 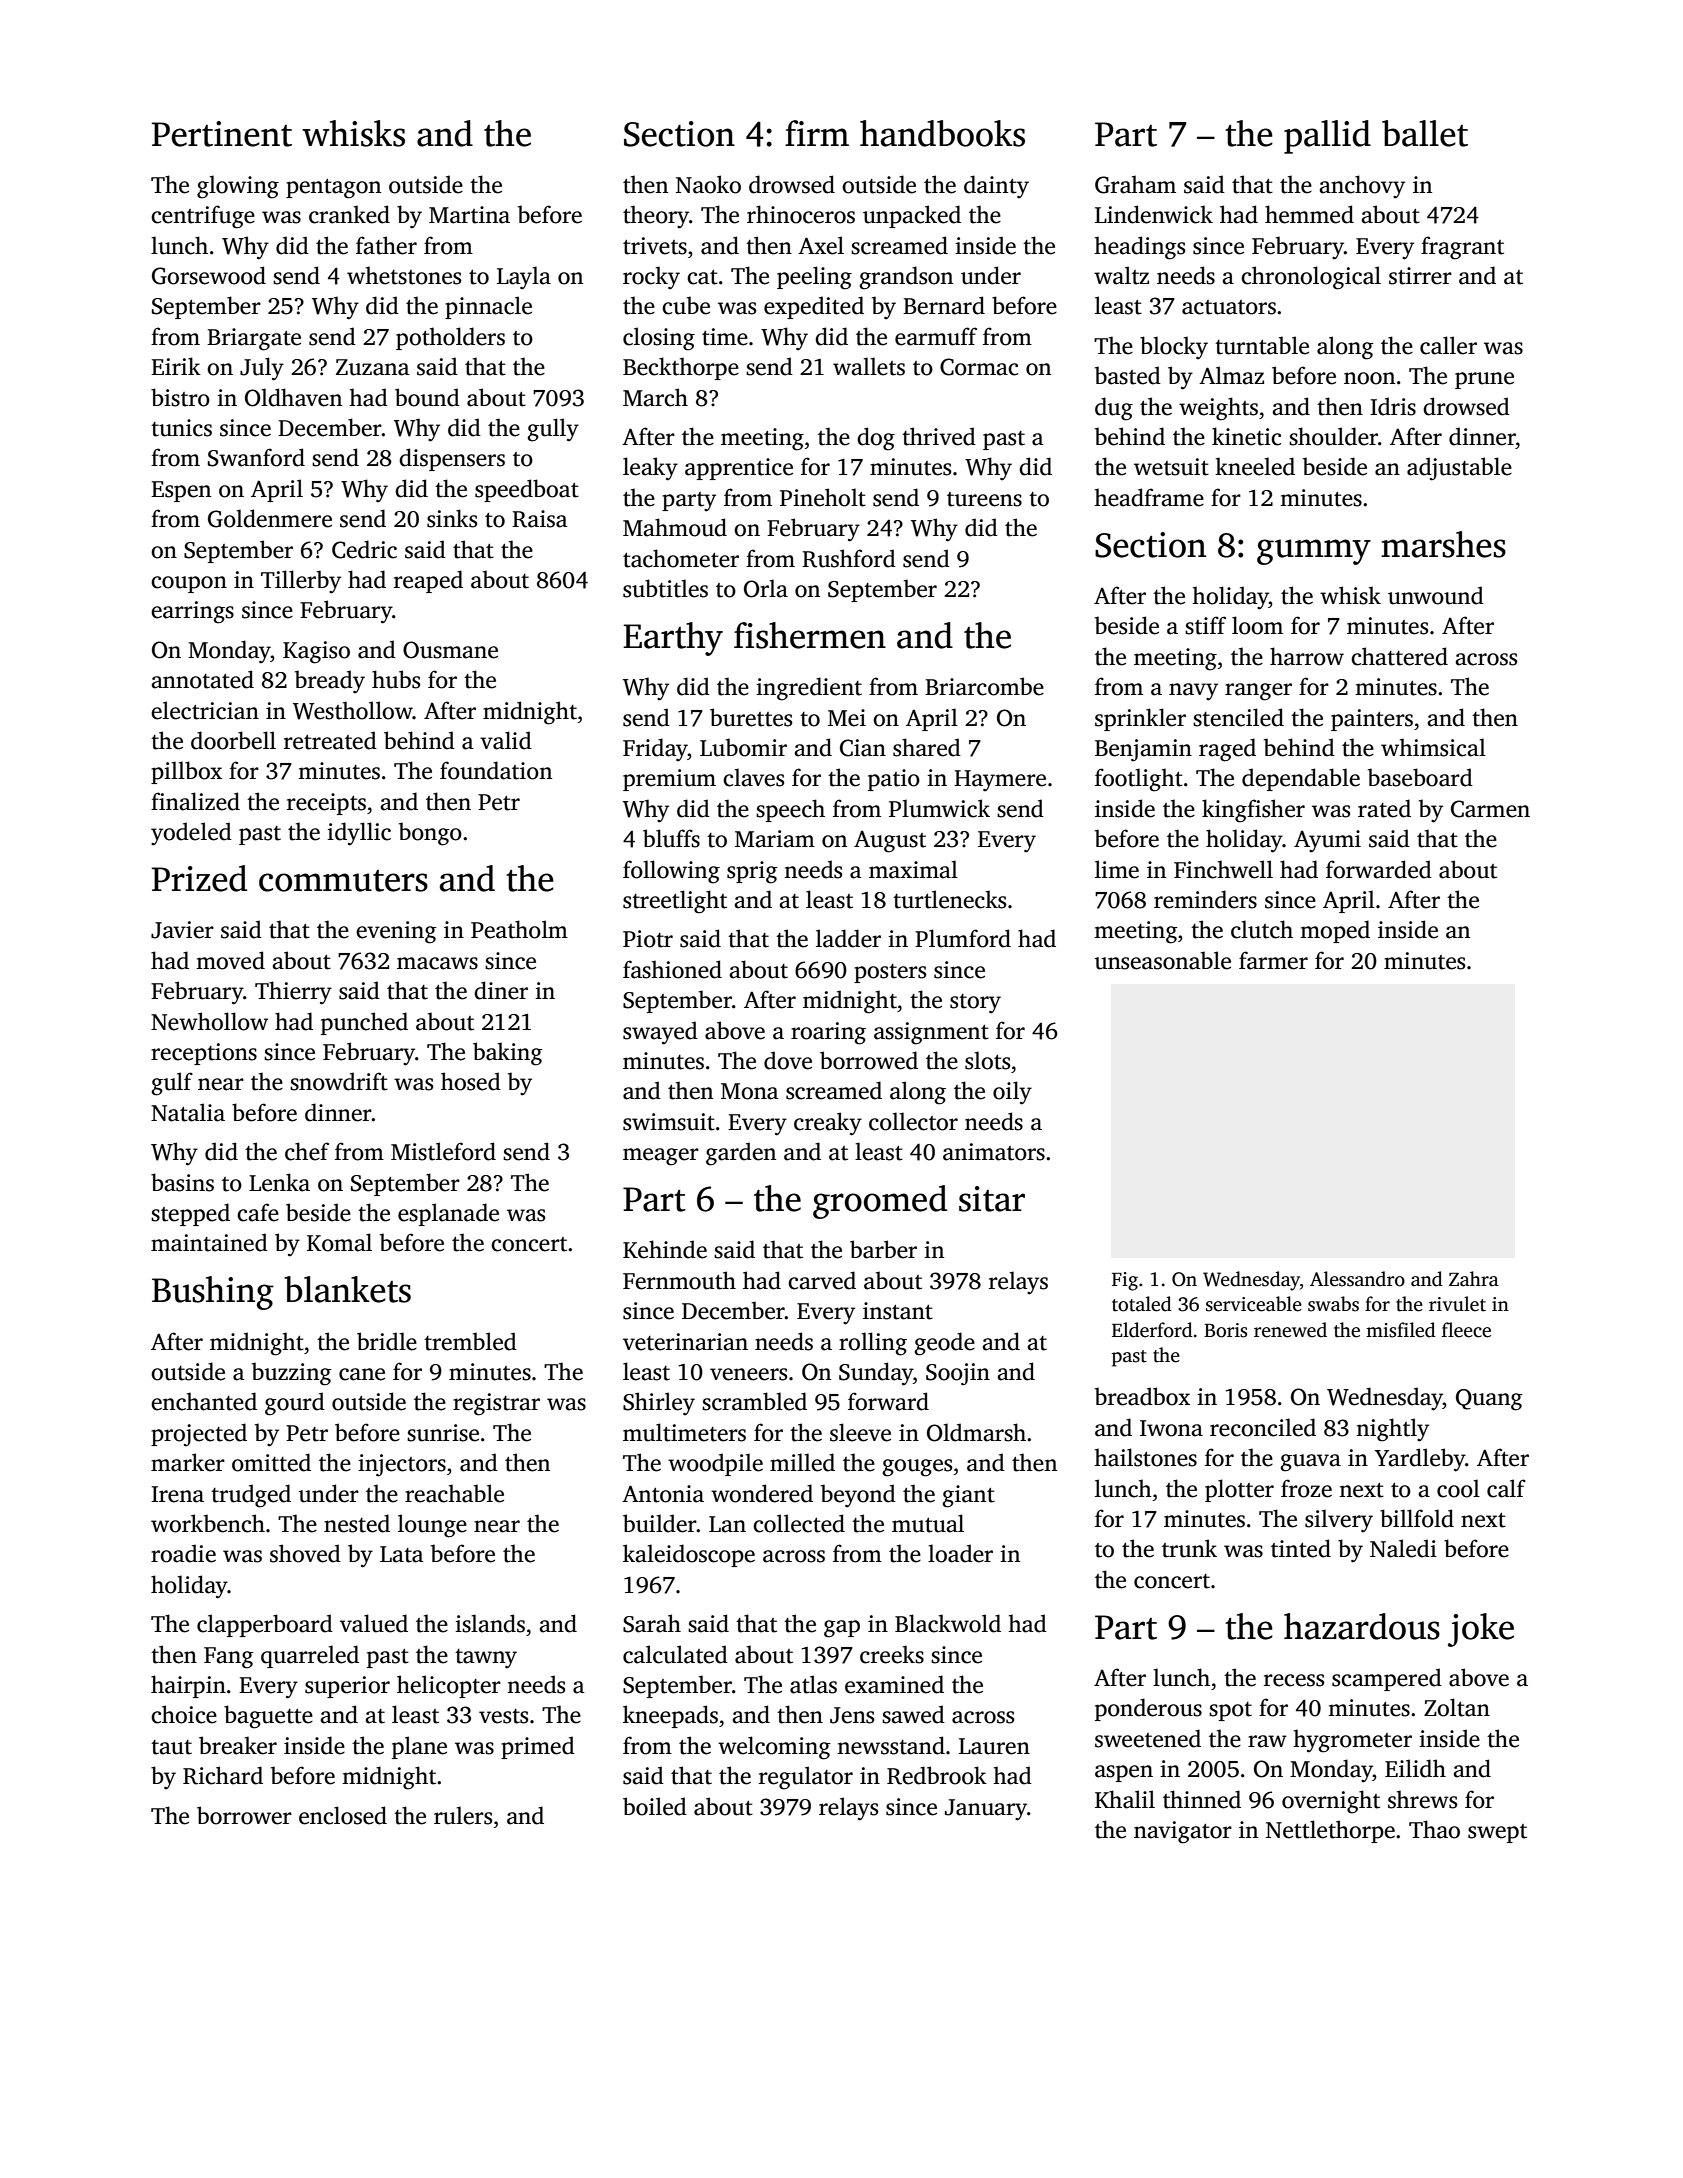 What do you see at coordinates (817, 133) in the screenshot?
I see `firm` at bounding box center [817, 133].
